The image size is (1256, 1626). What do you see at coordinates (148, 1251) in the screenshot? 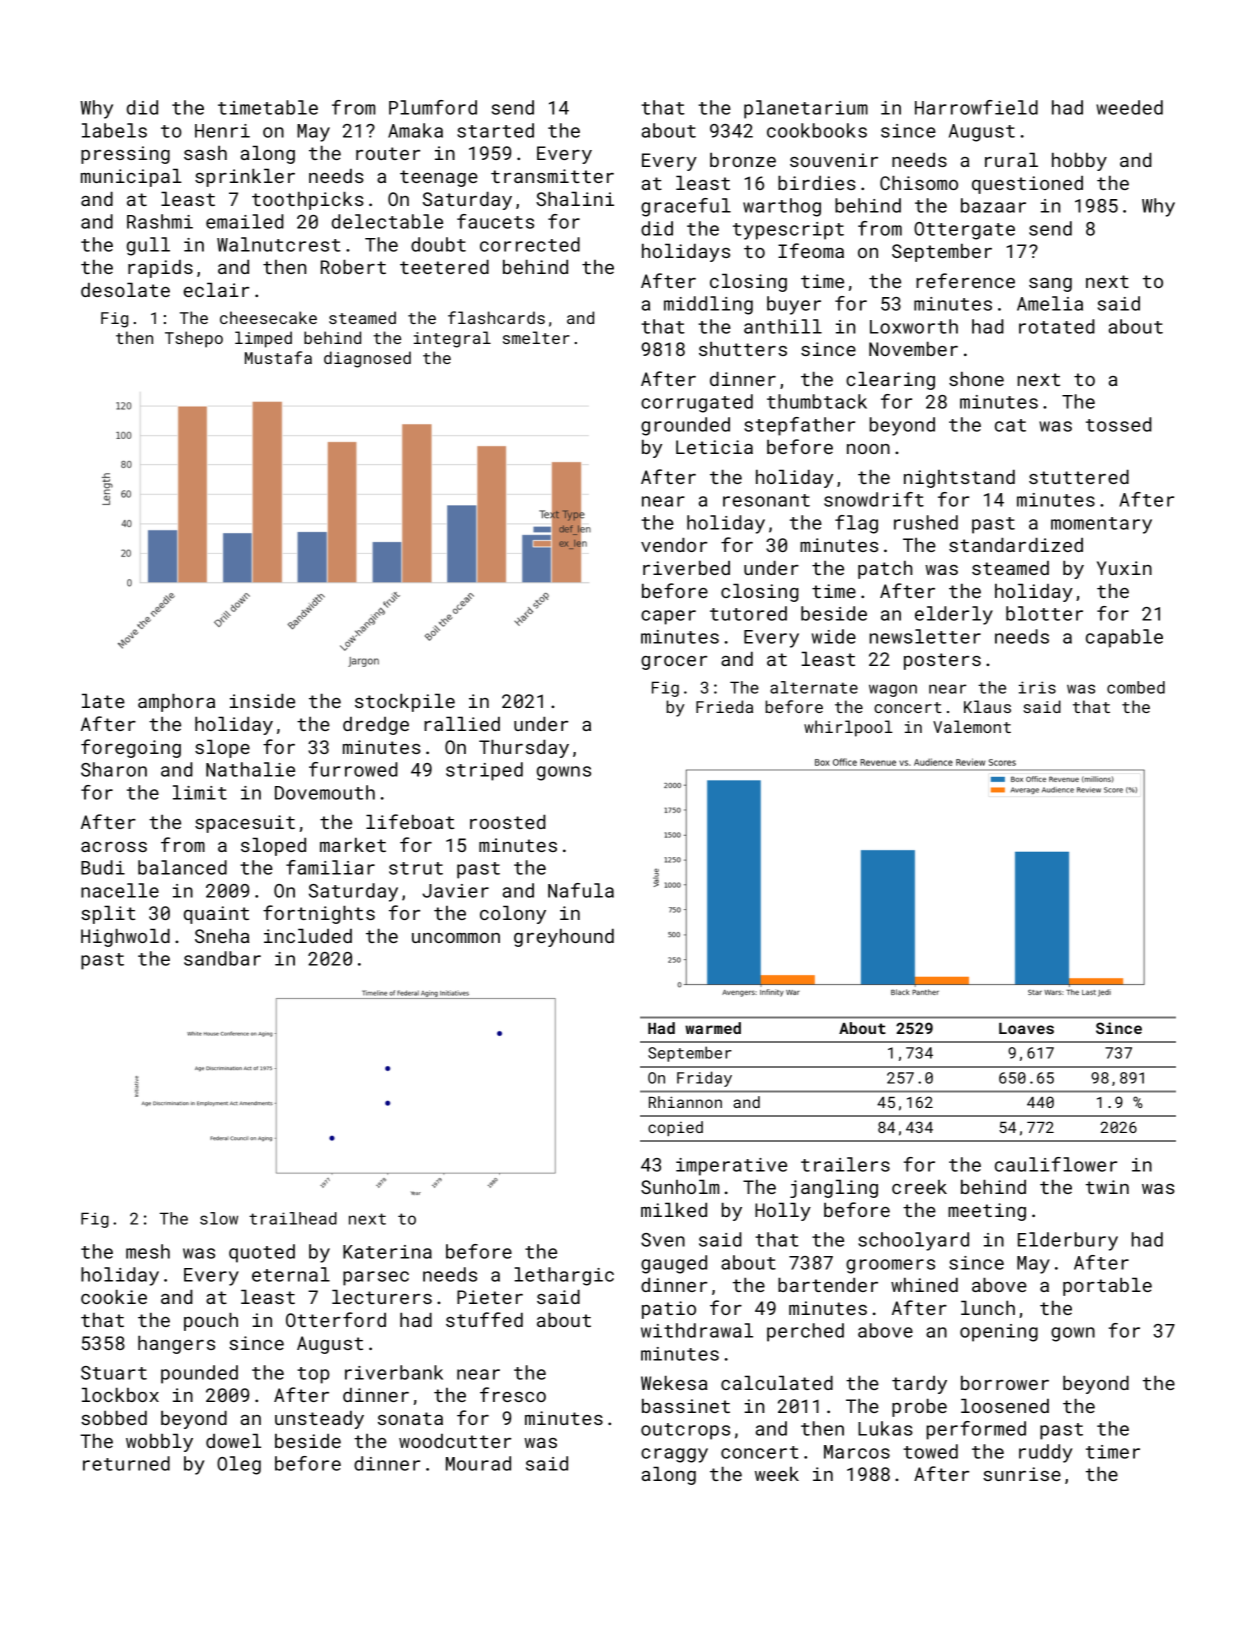
I see `mesh` at bounding box center [148, 1251].
